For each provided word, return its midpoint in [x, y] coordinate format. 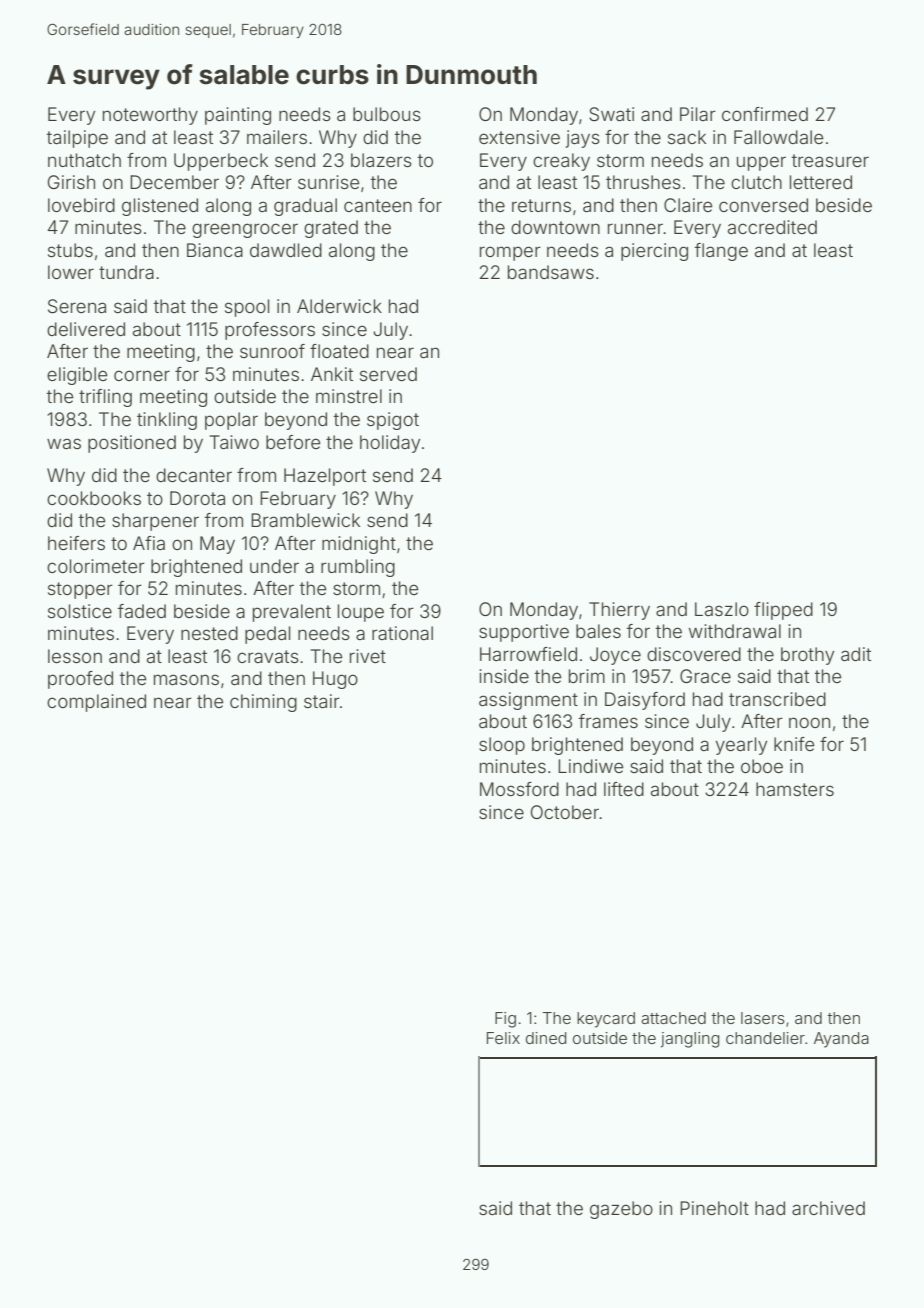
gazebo [621, 1210]
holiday [390, 444]
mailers [277, 137]
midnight [359, 545]
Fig [505, 1020]
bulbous [387, 114]
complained [96, 703]
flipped [783, 611]
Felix [503, 1038]
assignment [528, 701]
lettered [821, 182]
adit [856, 654]
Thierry [619, 611]
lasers [763, 1018]
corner [142, 375]
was [64, 443]
